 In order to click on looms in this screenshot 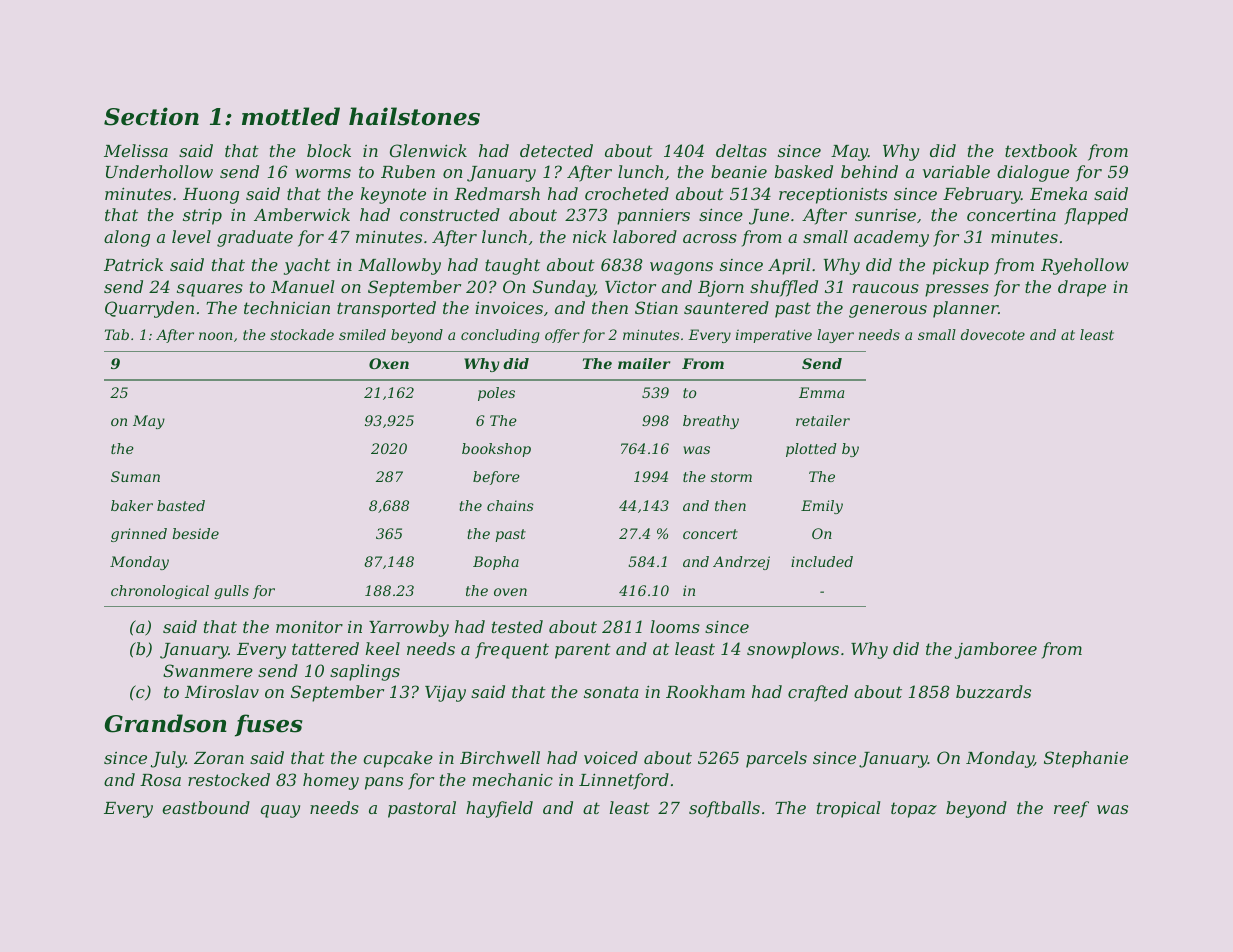, I will do `click(675, 626)`.
